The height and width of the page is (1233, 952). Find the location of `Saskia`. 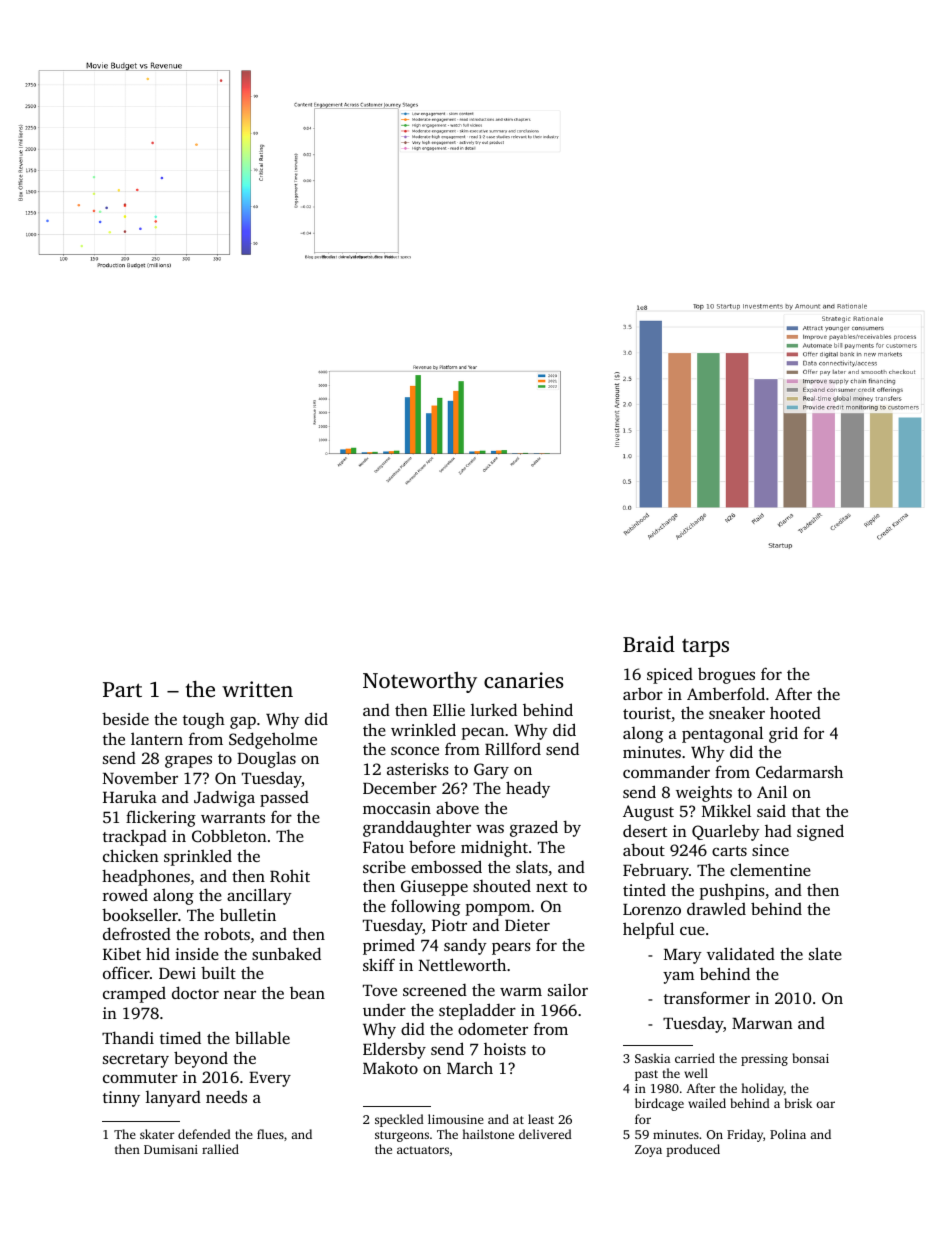

Saskia is located at coordinates (652, 1058).
